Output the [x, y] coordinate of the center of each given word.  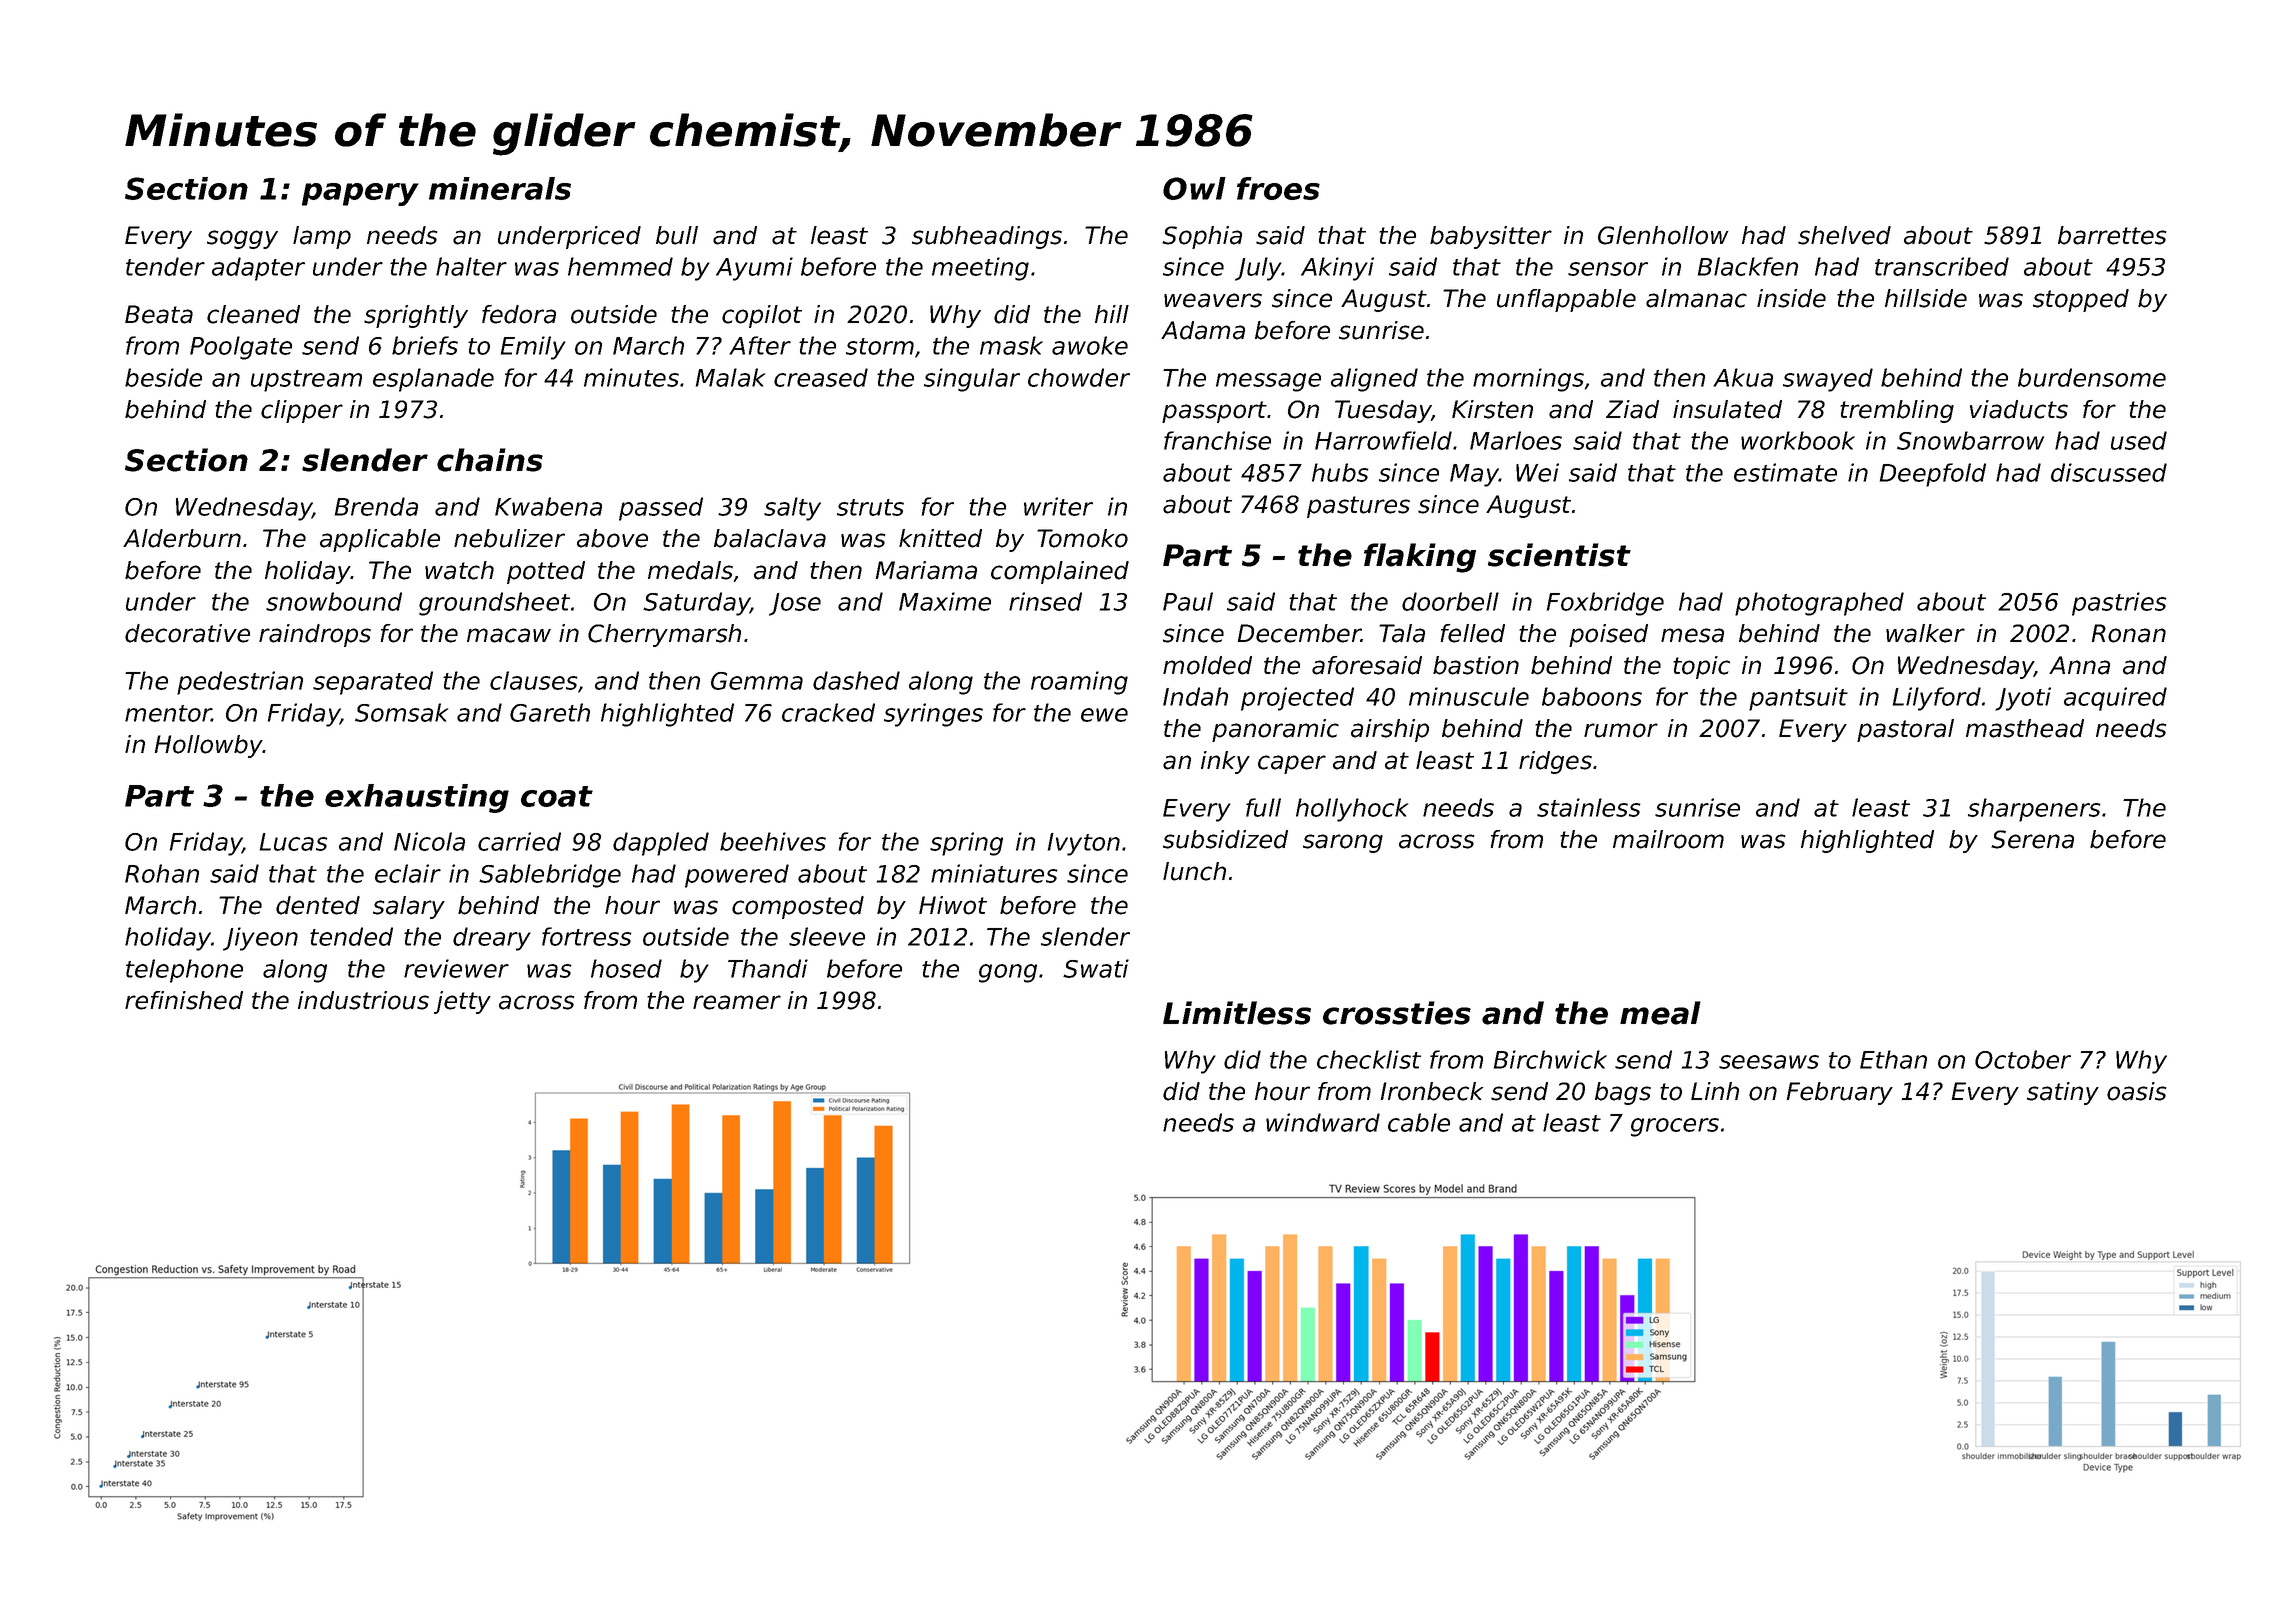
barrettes [2112, 235]
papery [360, 194]
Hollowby [209, 746]
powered [737, 876]
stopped [2081, 300]
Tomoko [1082, 538]
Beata [159, 314]
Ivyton [1084, 844]
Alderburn [182, 538]
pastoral [1905, 730]
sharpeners [2034, 810]
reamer [737, 1002]
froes [1278, 188]
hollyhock [1352, 810]
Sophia [1202, 237]
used [2139, 440]
